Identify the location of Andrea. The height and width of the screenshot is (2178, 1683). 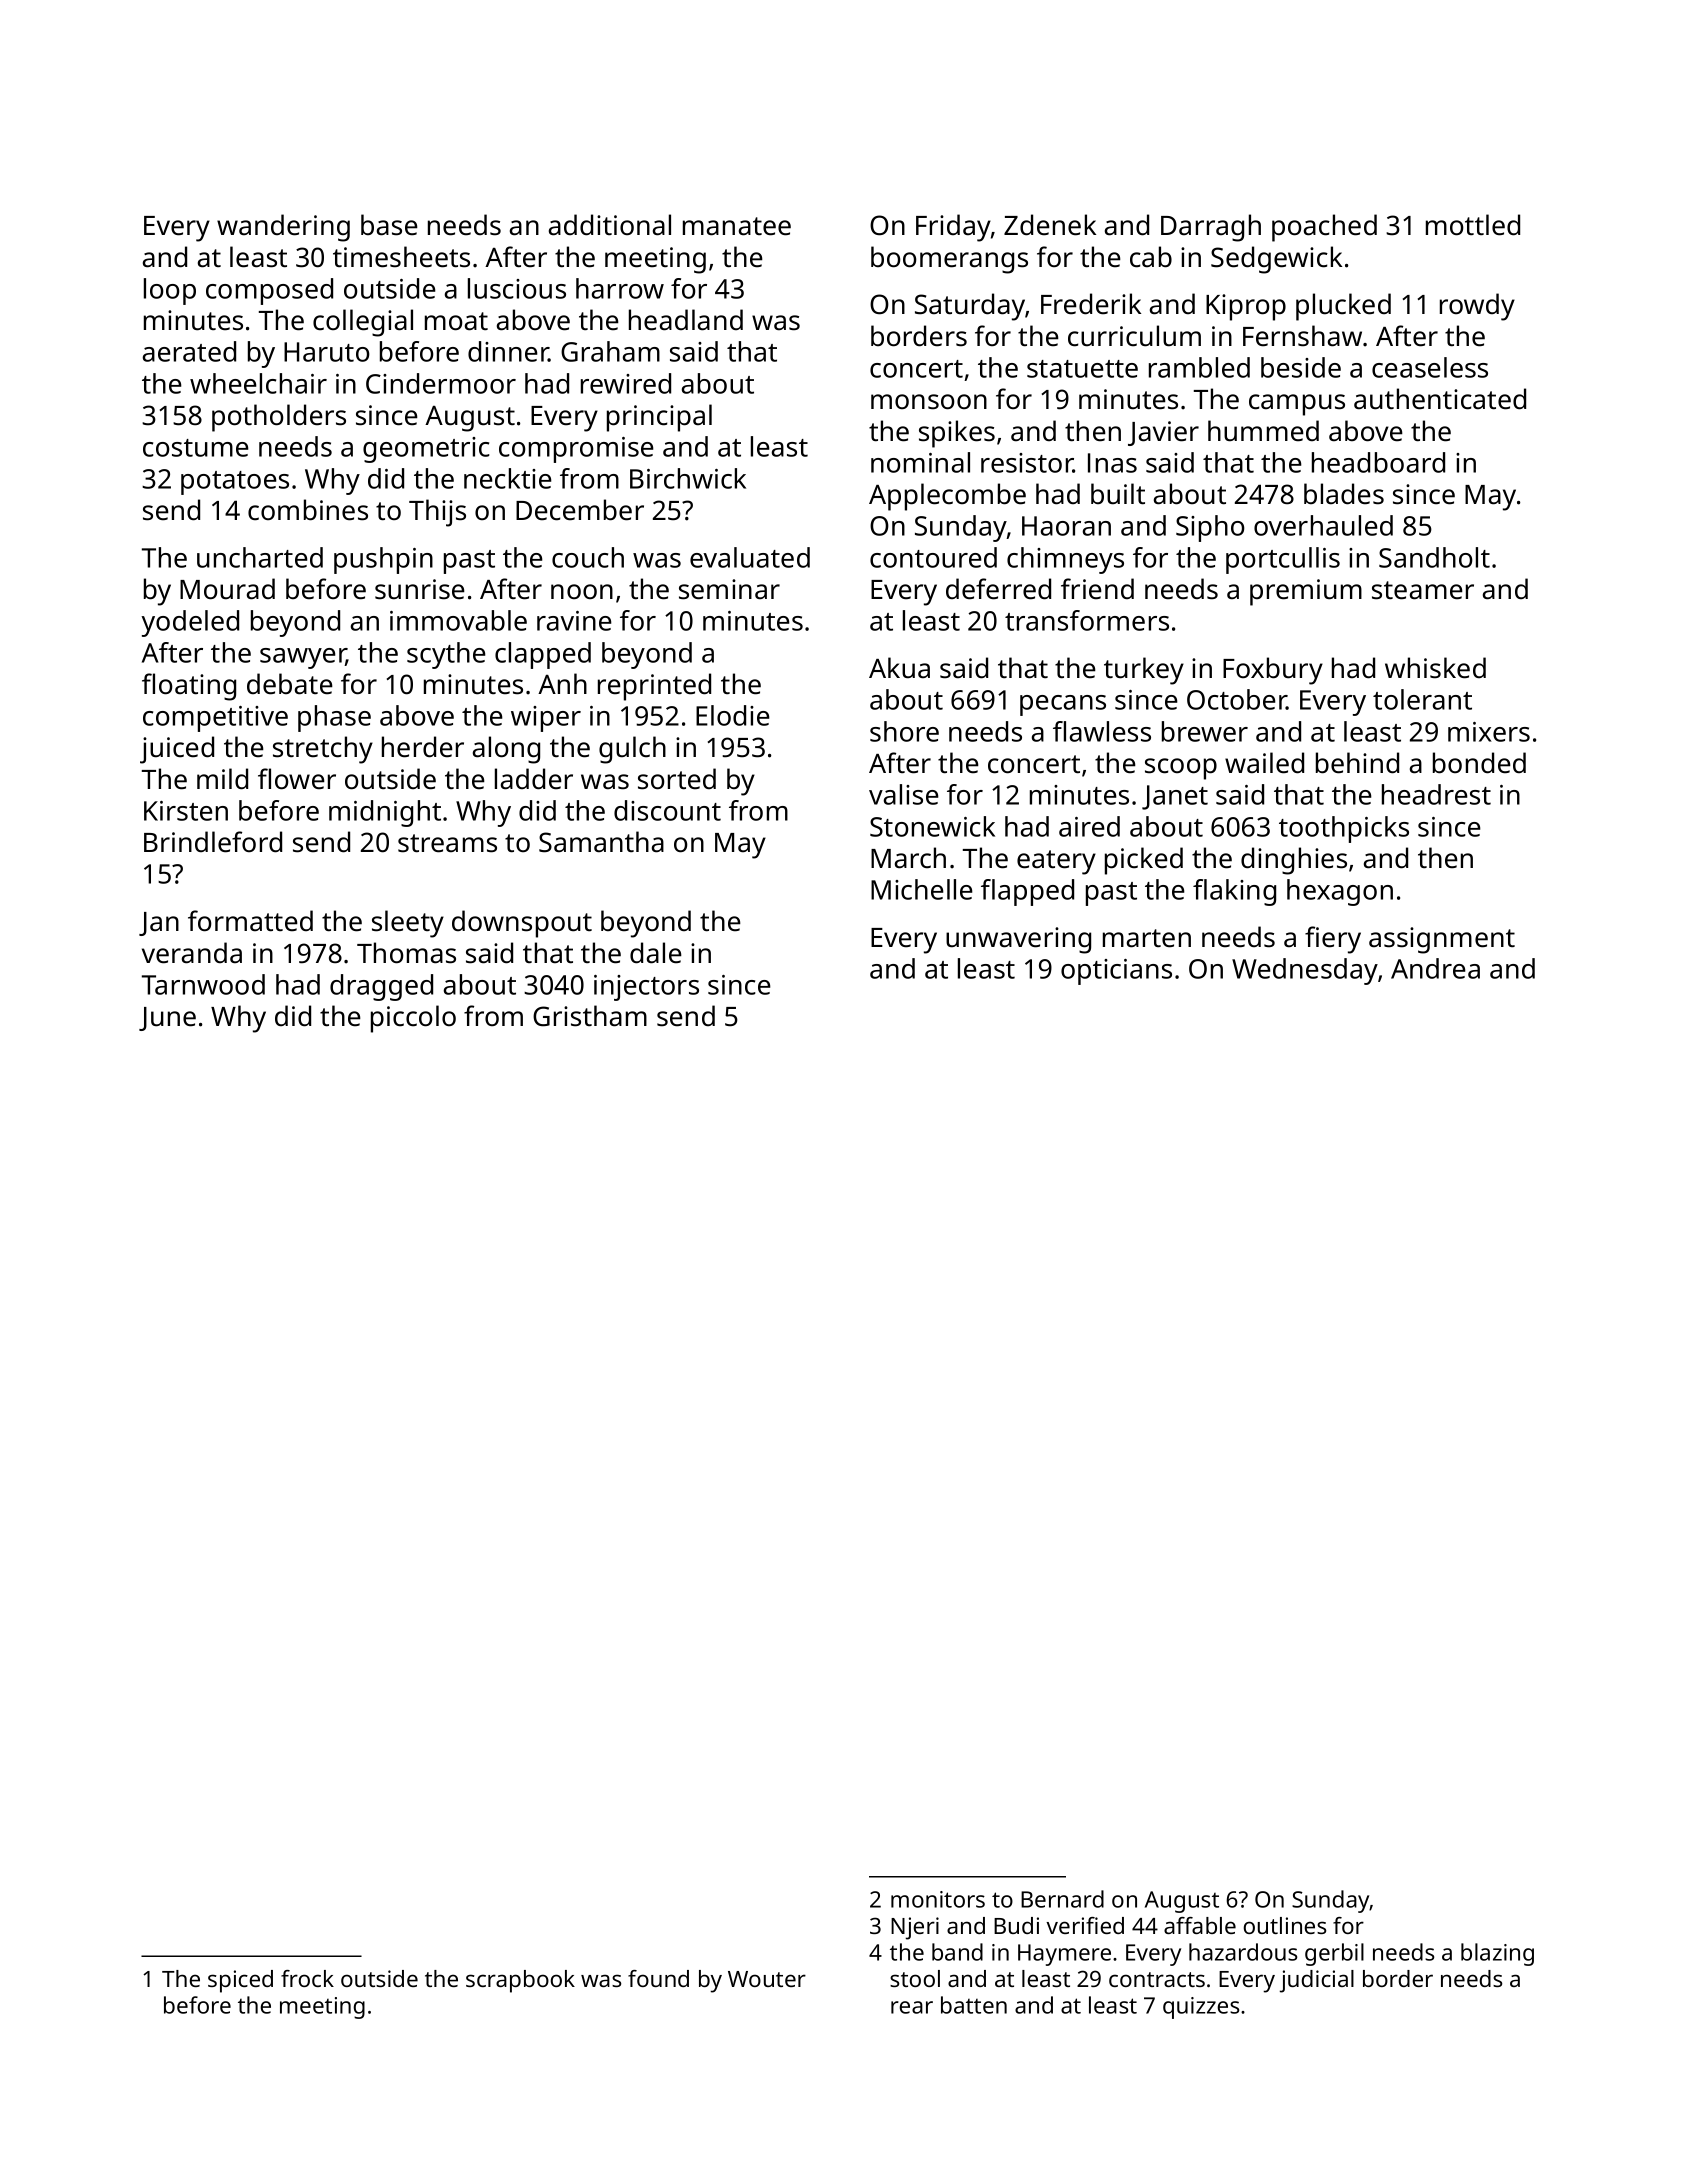
(1435, 968).
